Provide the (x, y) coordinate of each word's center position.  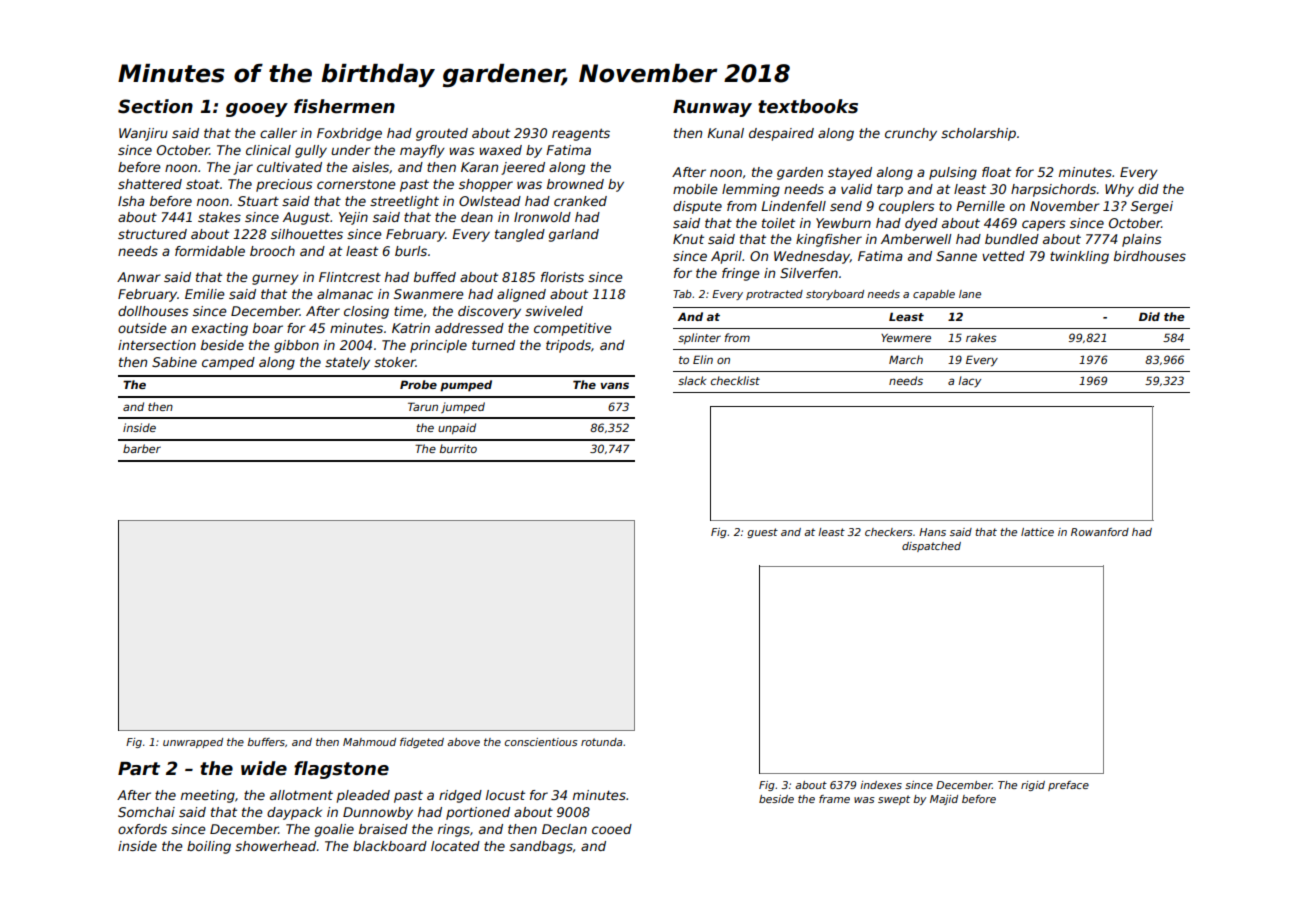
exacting (220, 329)
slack (692, 380)
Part (139, 769)
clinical (268, 150)
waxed (501, 150)
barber (142, 448)
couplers (906, 207)
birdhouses (1150, 256)
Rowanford (1100, 532)
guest (762, 533)
